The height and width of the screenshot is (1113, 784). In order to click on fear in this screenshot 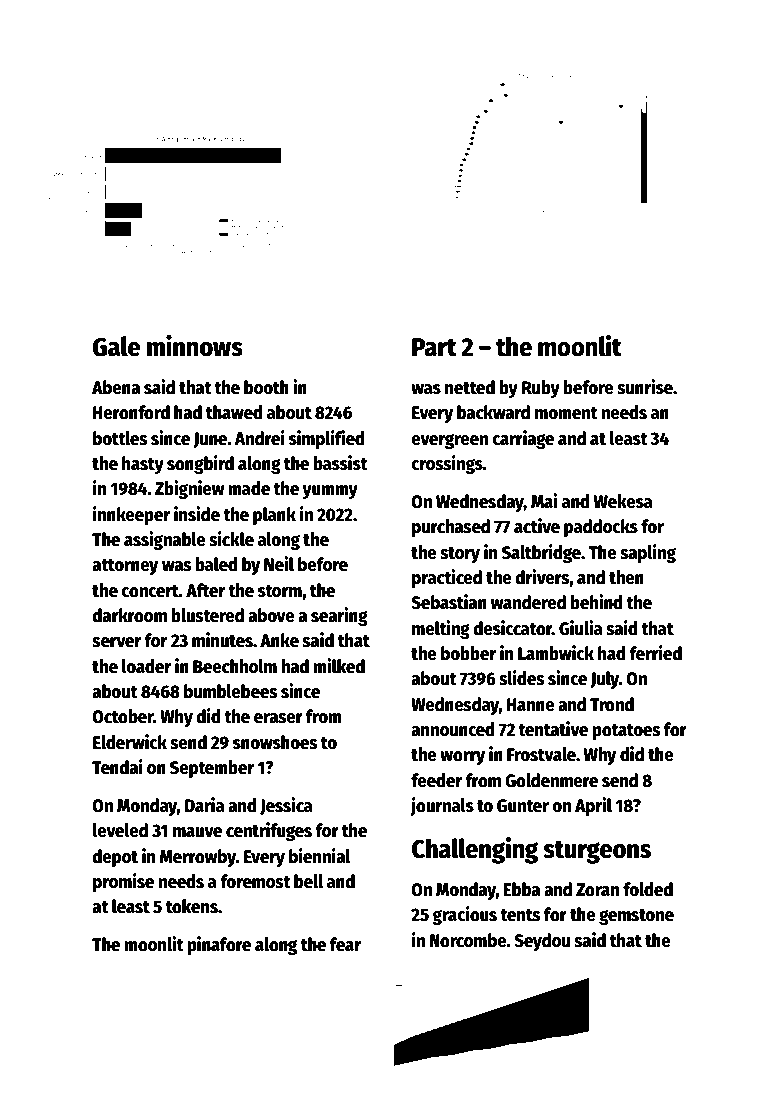, I will do `click(345, 944)`.
